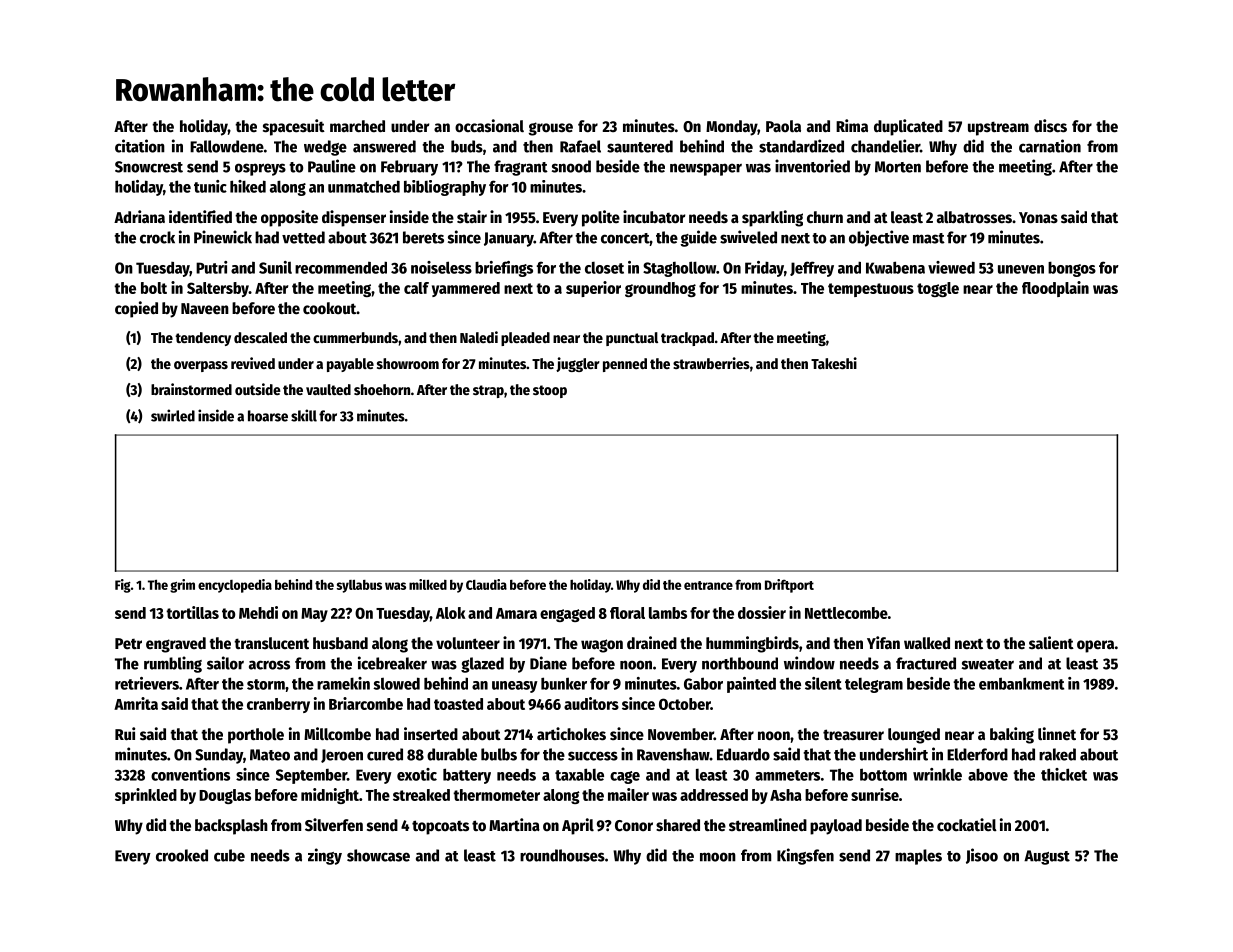  Describe the element at coordinates (173, 415) in the document. I see `swirled` at that location.
